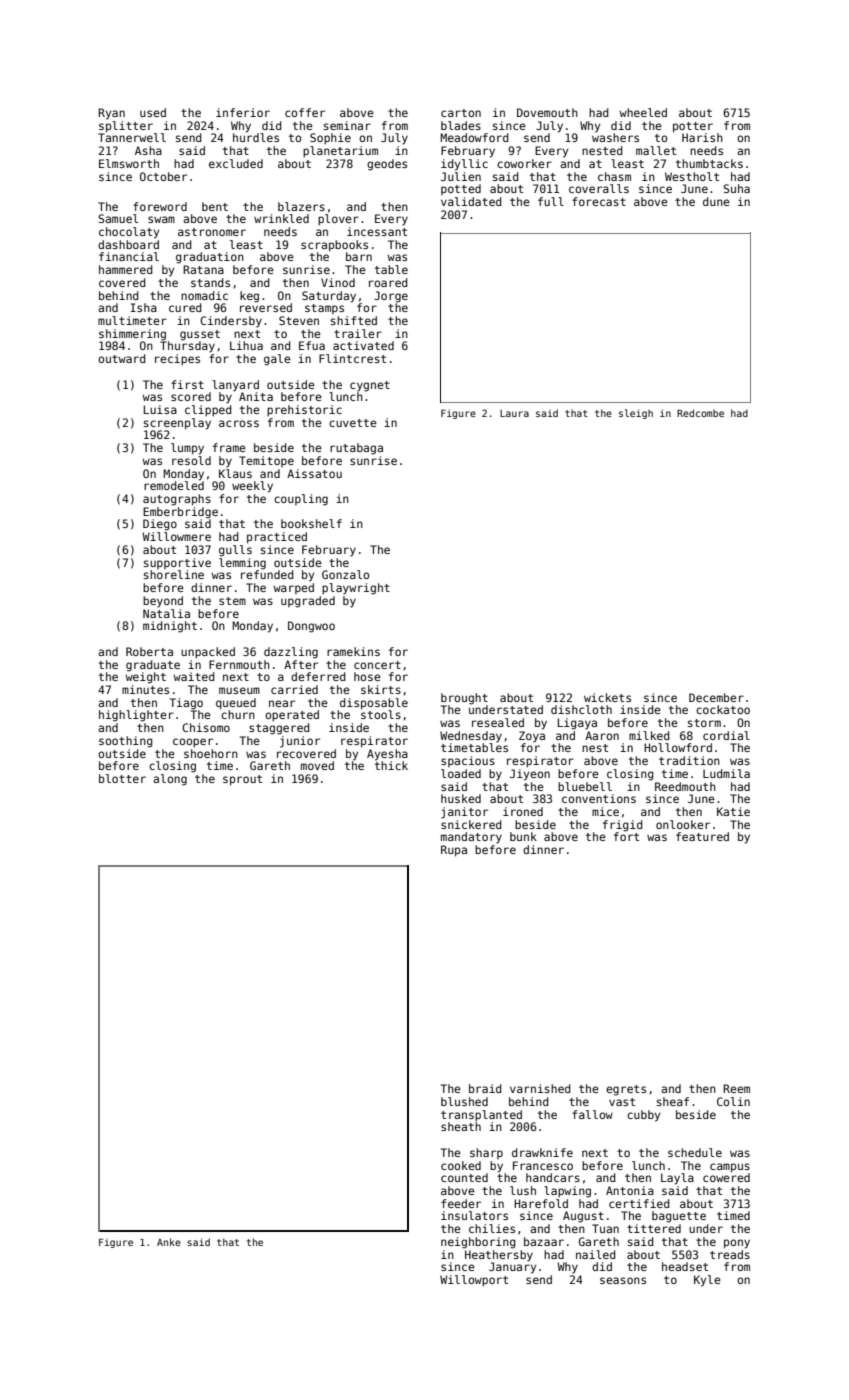 Image resolution: width=849 pixels, height=1400 pixels. What do you see at coordinates (693, 127) in the screenshot?
I see `potter` at bounding box center [693, 127].
